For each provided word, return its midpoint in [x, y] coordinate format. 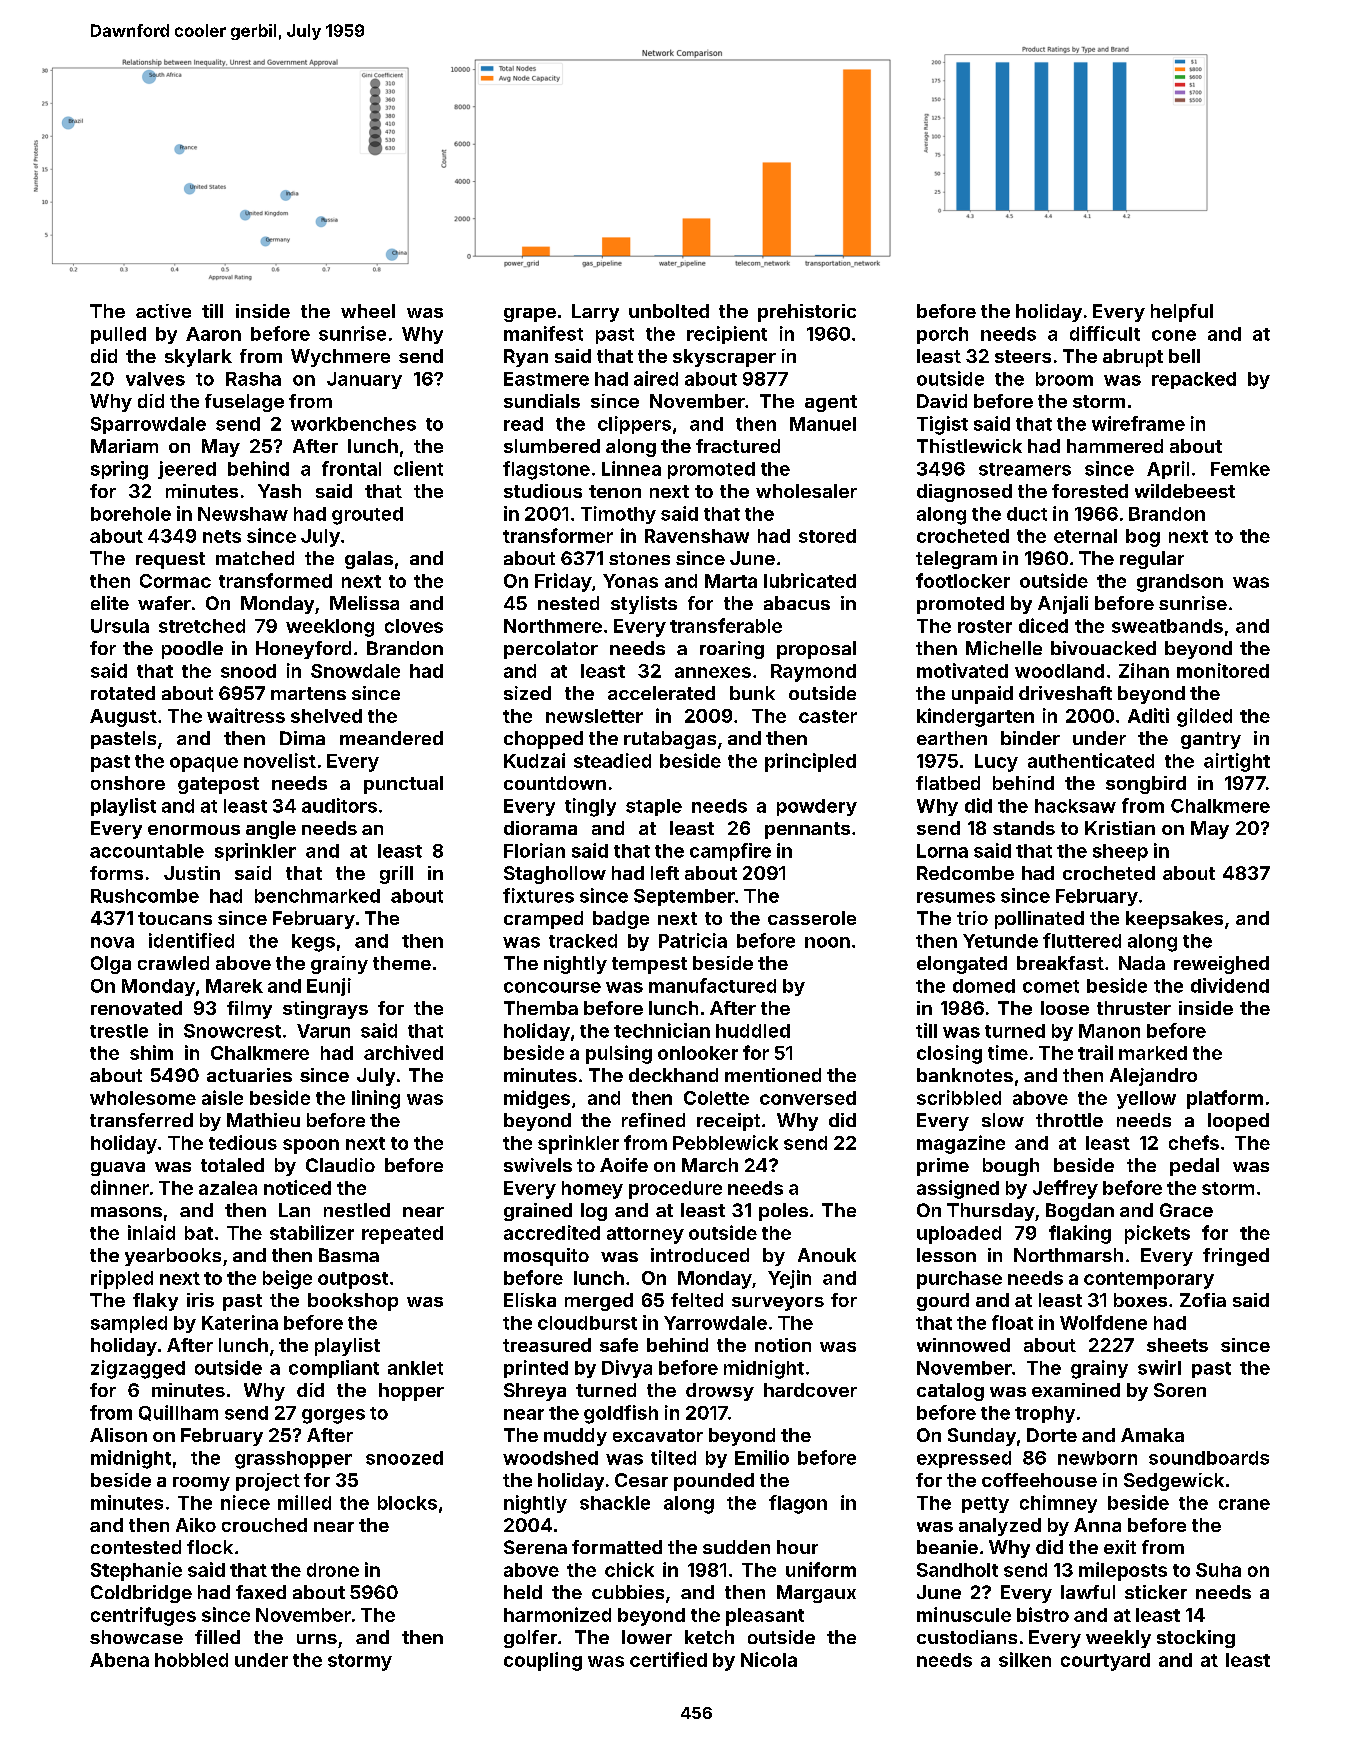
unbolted [669, 311]
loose [1065, 1008]
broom [1064, 379]
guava [118, 1169]
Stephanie [136, 1571]
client [418, 468]
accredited [552, 1232]
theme [402, 963]
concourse [552, 987]
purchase [959, 1280]
